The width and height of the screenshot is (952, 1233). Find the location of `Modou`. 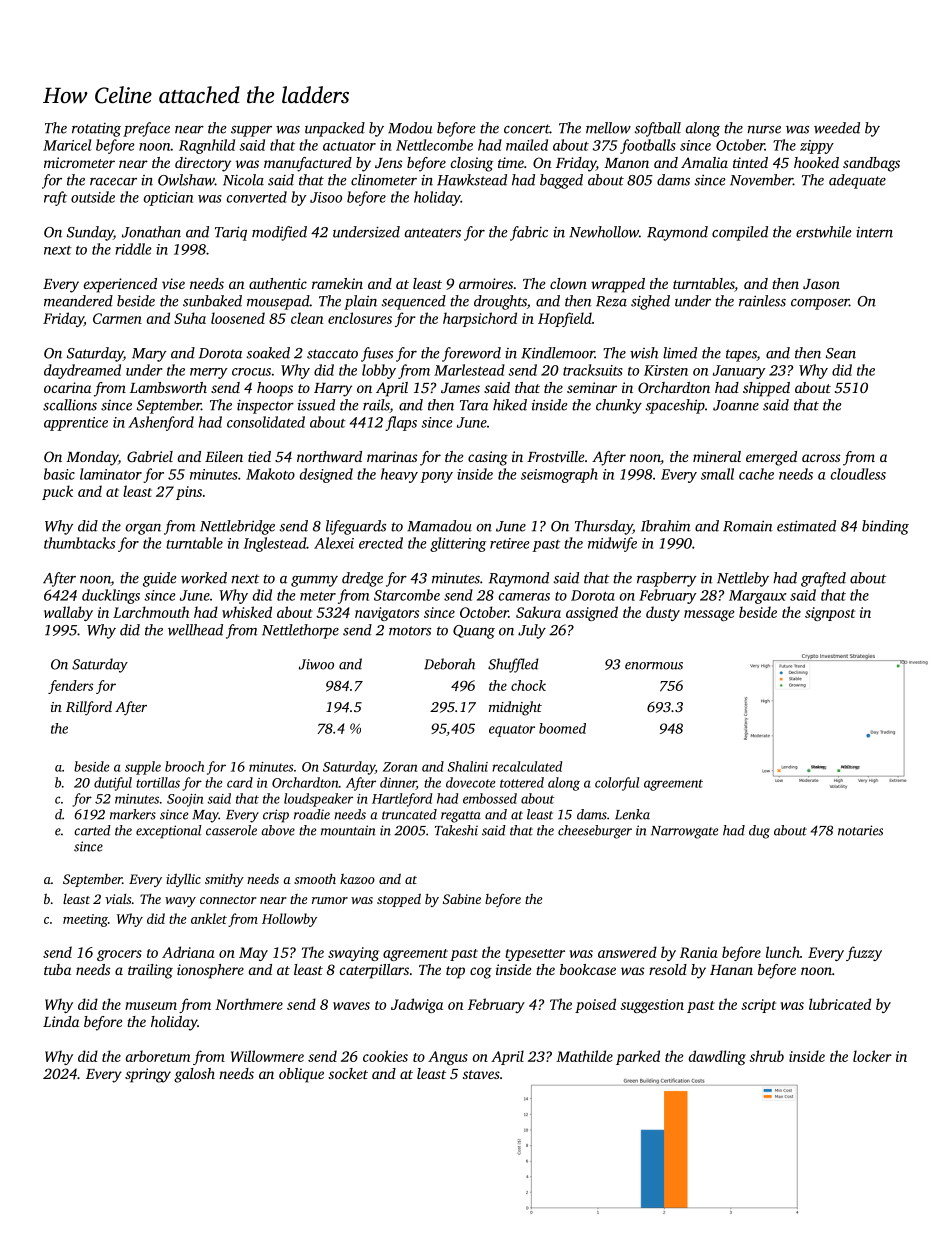

Modou is located at coordinates (410, 128).
